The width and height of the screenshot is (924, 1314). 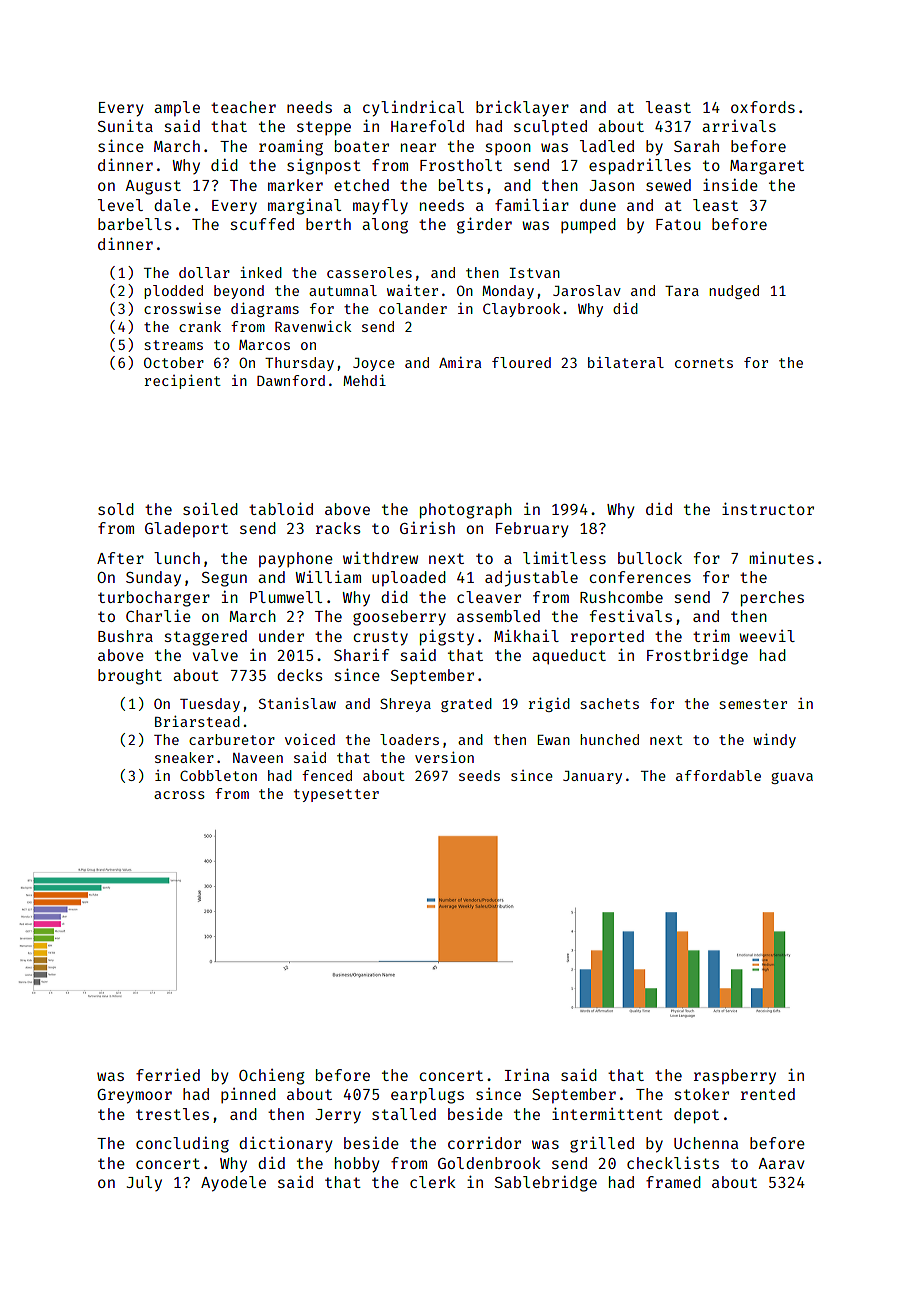 What do you see at coordinates (711, 636) in the screenshot?
I see `trim` at bounding box center [711, 636].
